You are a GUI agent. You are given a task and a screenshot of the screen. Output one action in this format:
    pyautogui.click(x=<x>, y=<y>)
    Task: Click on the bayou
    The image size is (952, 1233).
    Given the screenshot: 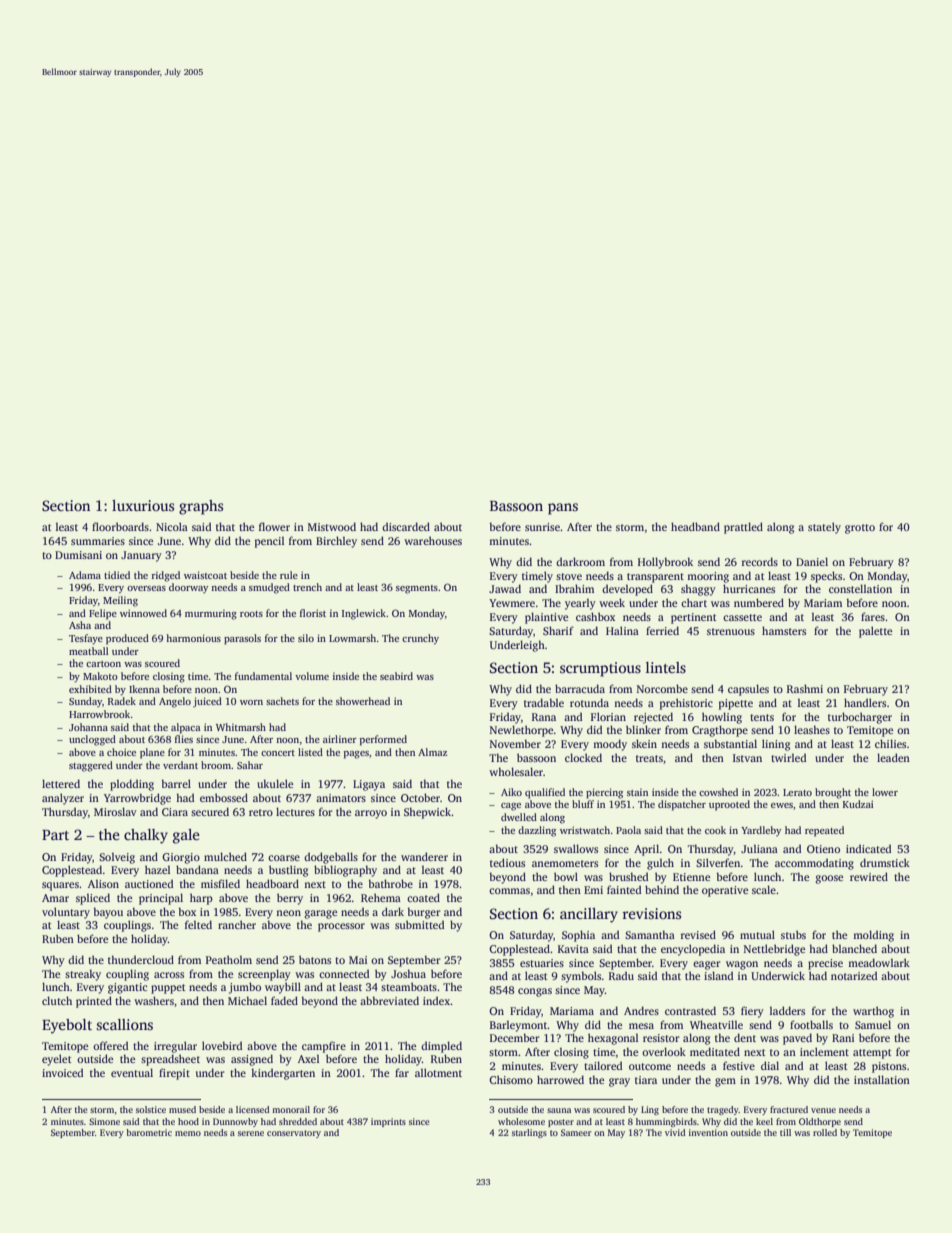 What is the action you would take?
    pyautogui.click(x=108, y=913)
